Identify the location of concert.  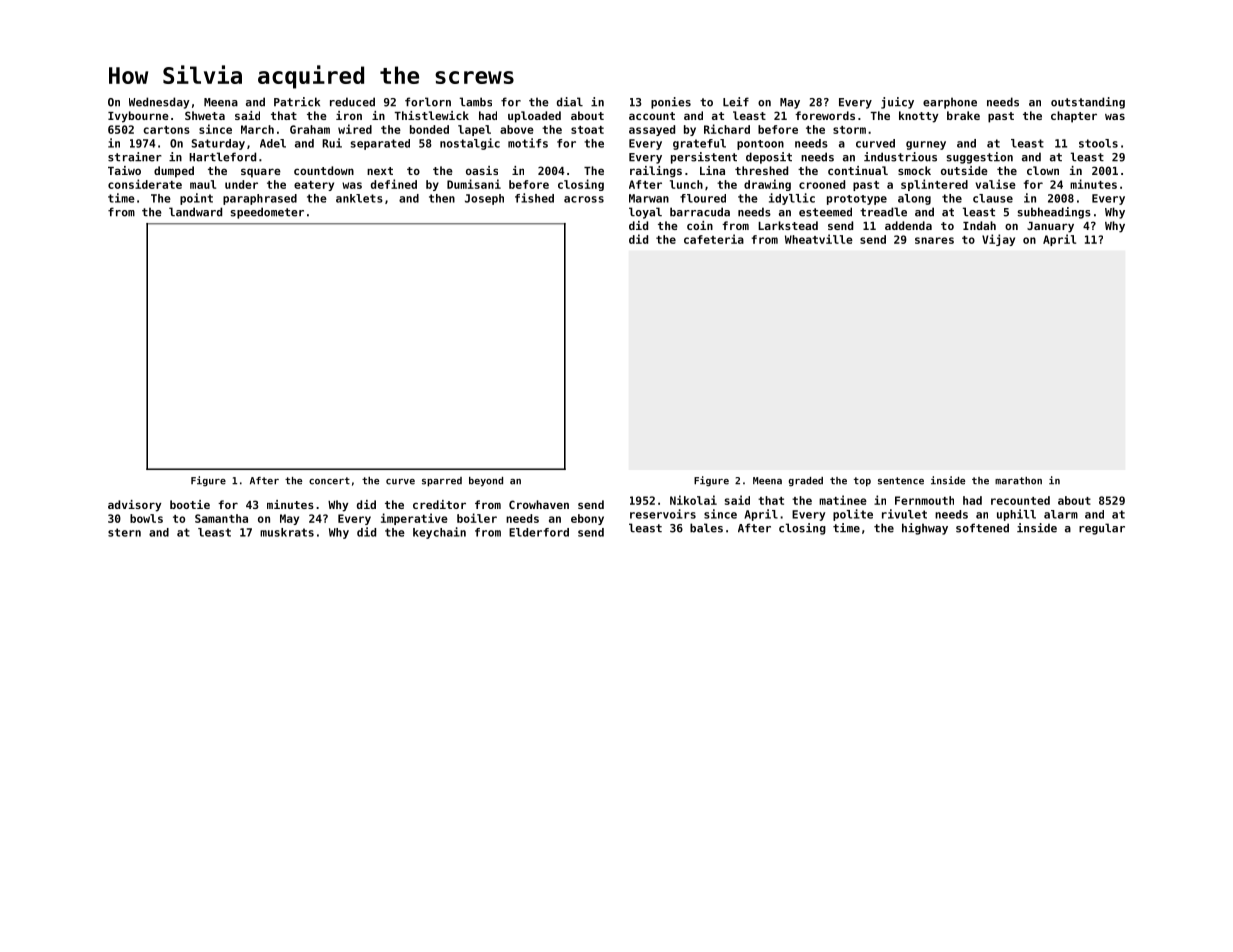
(329, 481).
